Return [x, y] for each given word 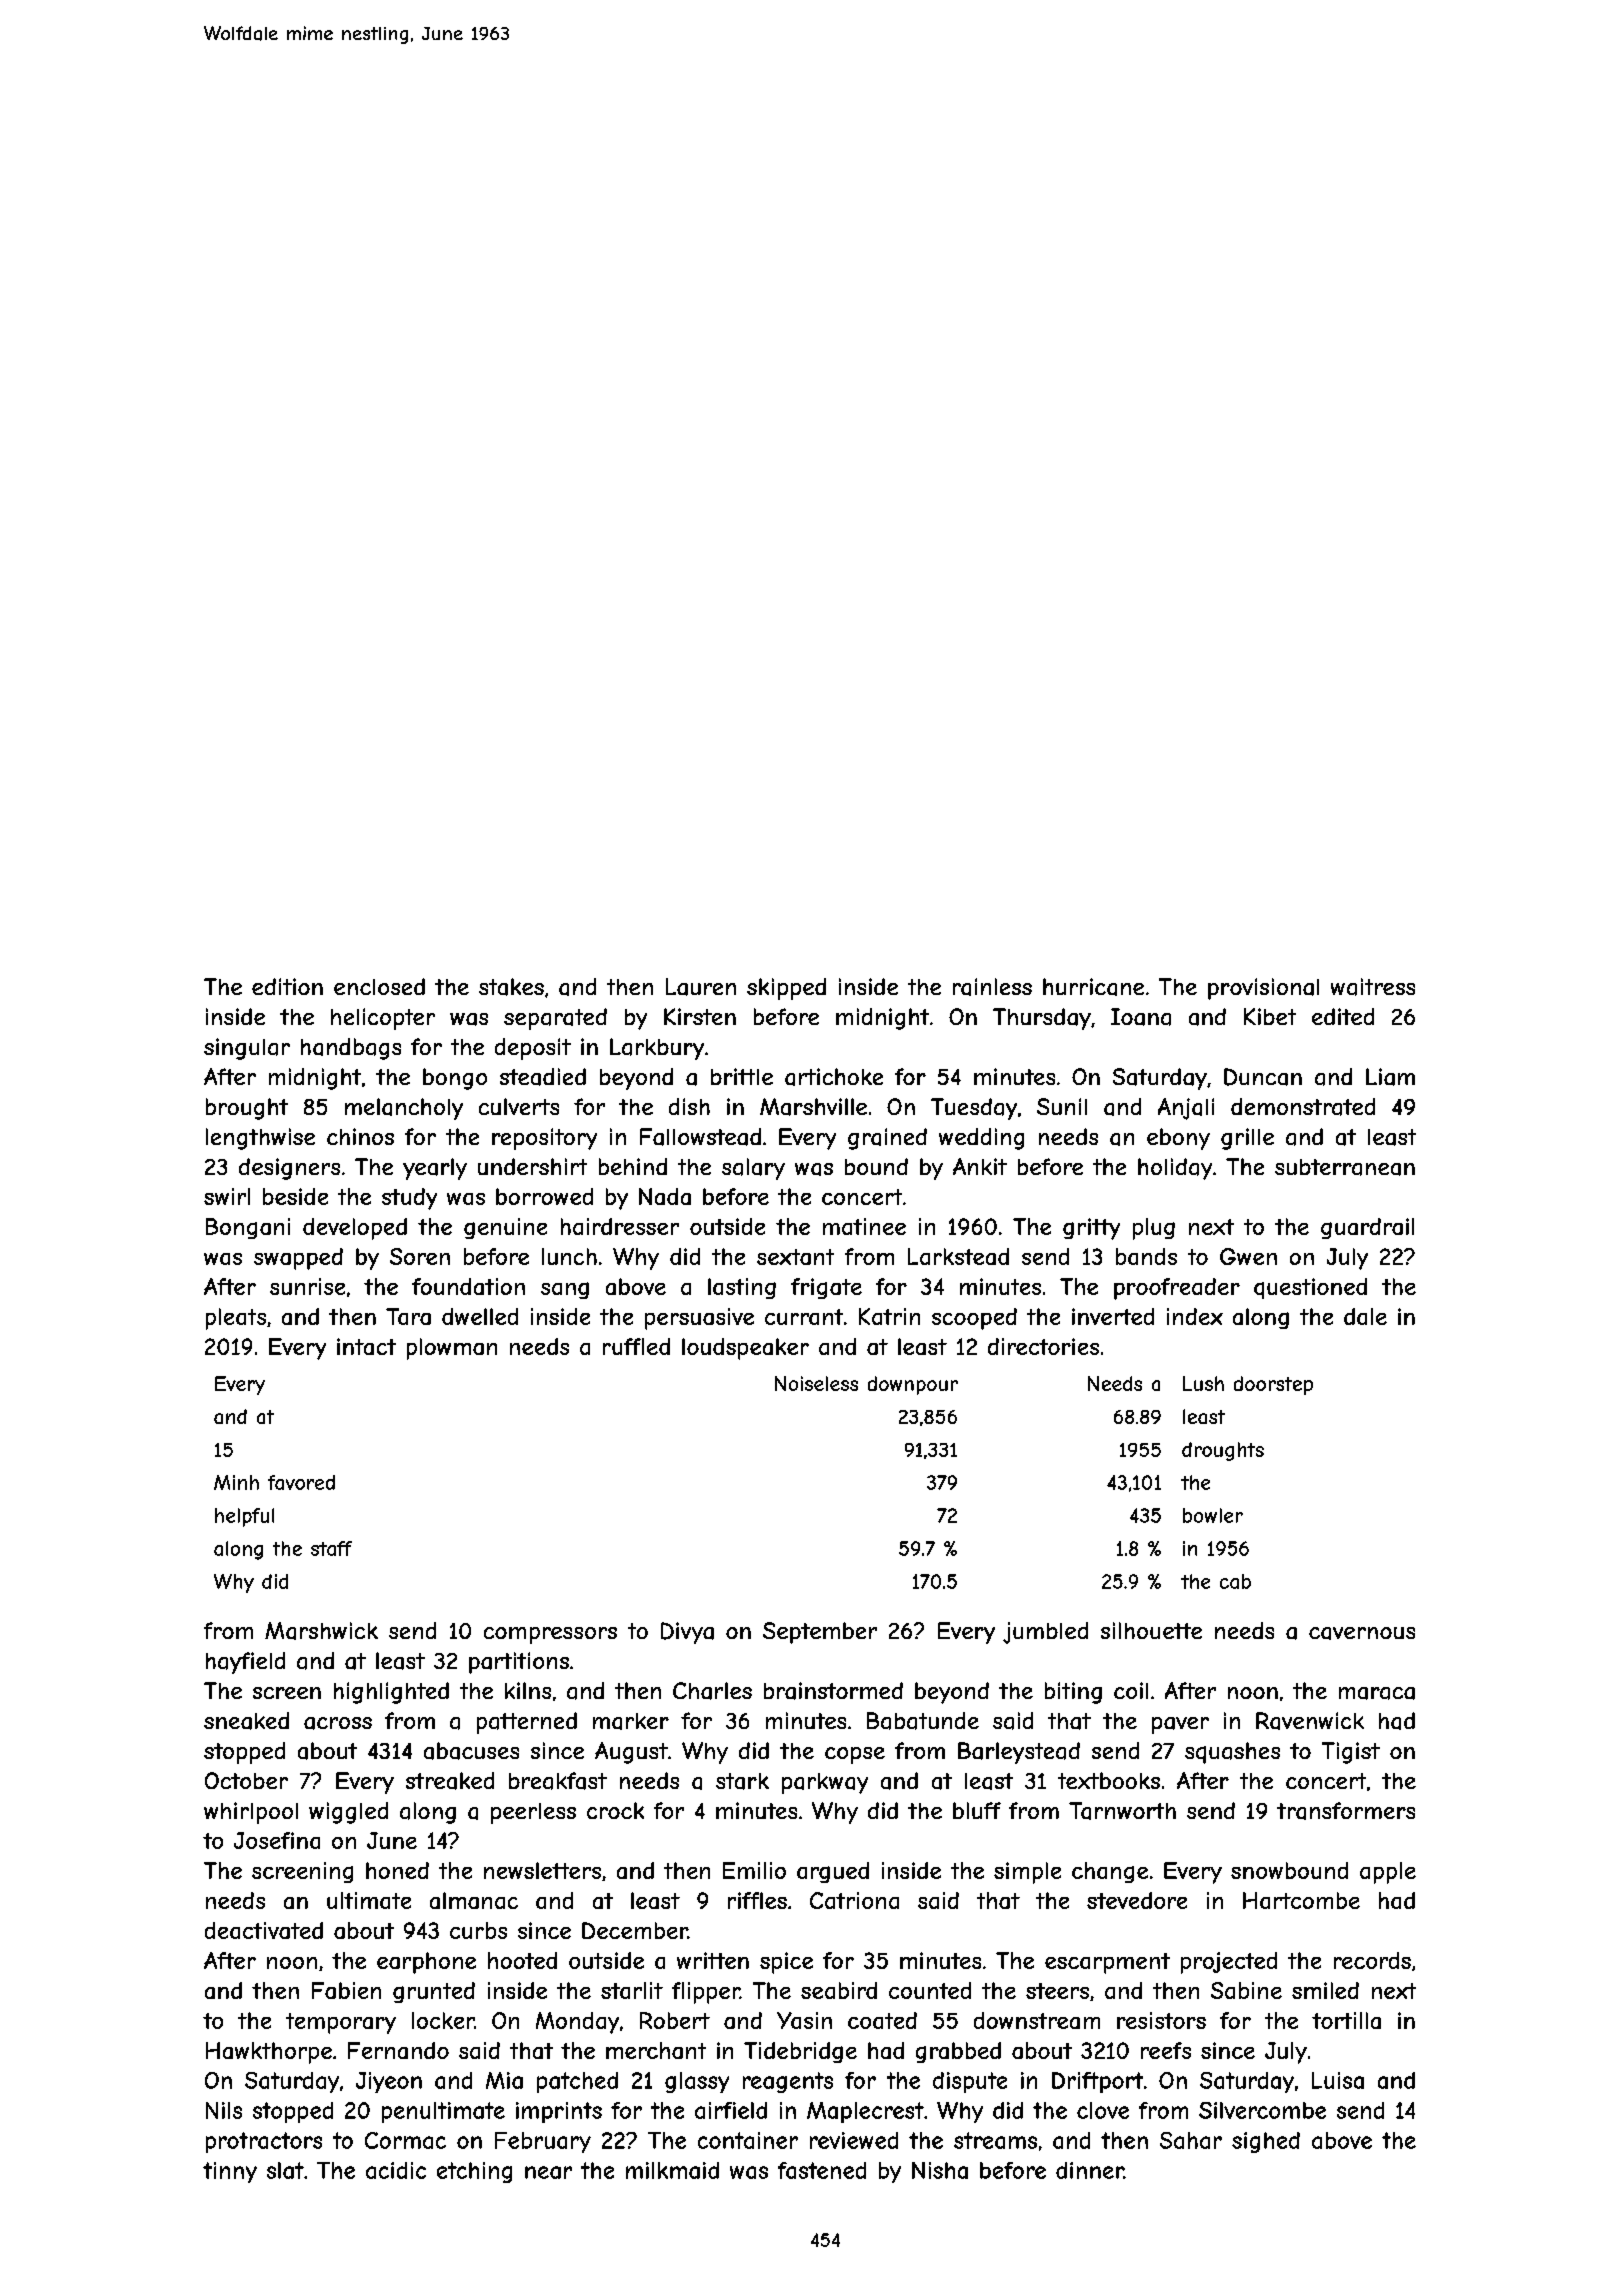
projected [1229, 1963]
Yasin [804, 2020]
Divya [687, 1633]
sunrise [307, 1286]
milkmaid [672, 2170]
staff [331, 1548]
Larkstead [958, 1256]
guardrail [1367, 1228]
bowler [1213, 1515]
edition [287, 986]
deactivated [264, 1930]
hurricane [1093, 987]
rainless [992, 987]
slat [285, 2170]
